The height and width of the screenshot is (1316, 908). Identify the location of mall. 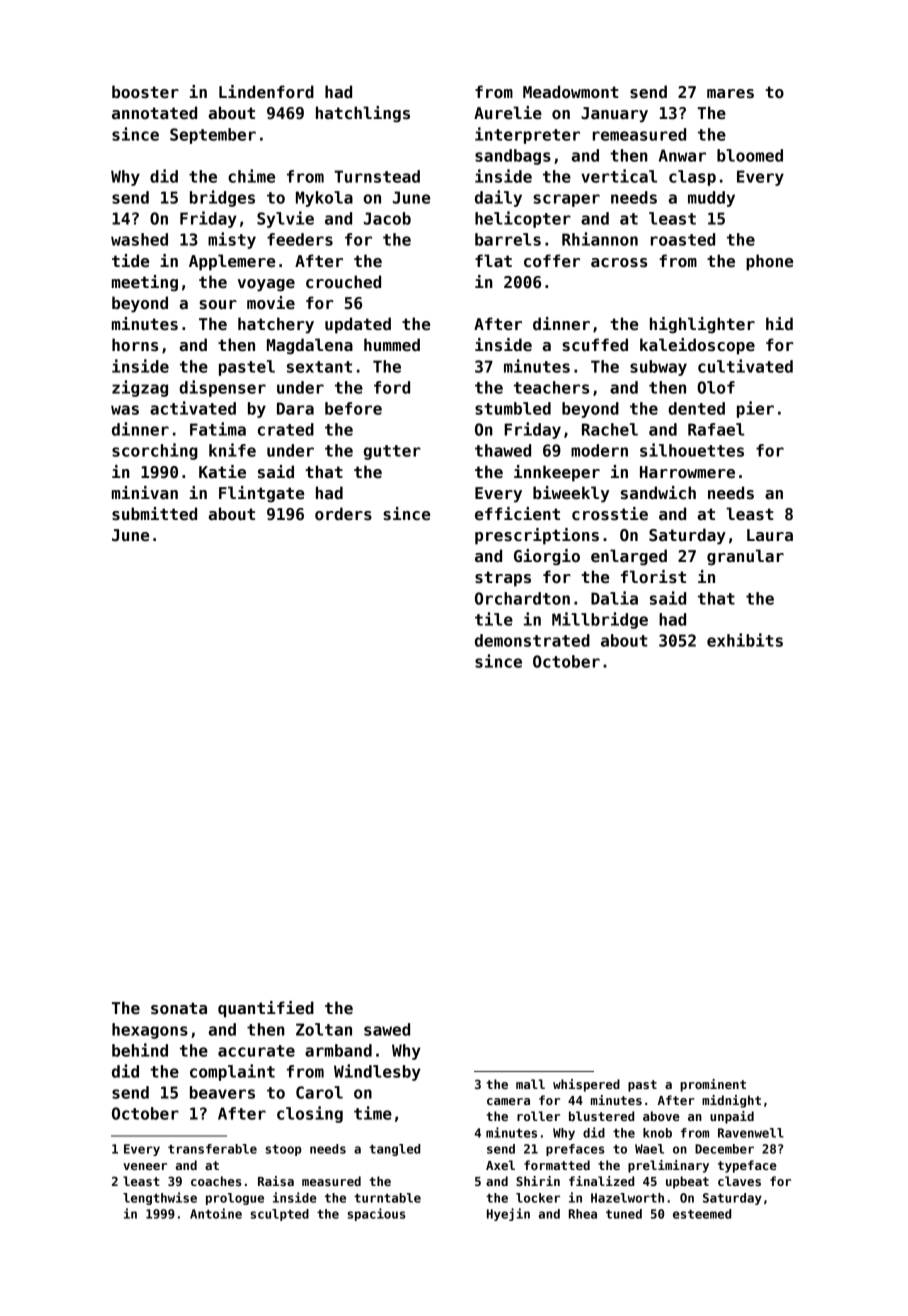
(530, 1084).
